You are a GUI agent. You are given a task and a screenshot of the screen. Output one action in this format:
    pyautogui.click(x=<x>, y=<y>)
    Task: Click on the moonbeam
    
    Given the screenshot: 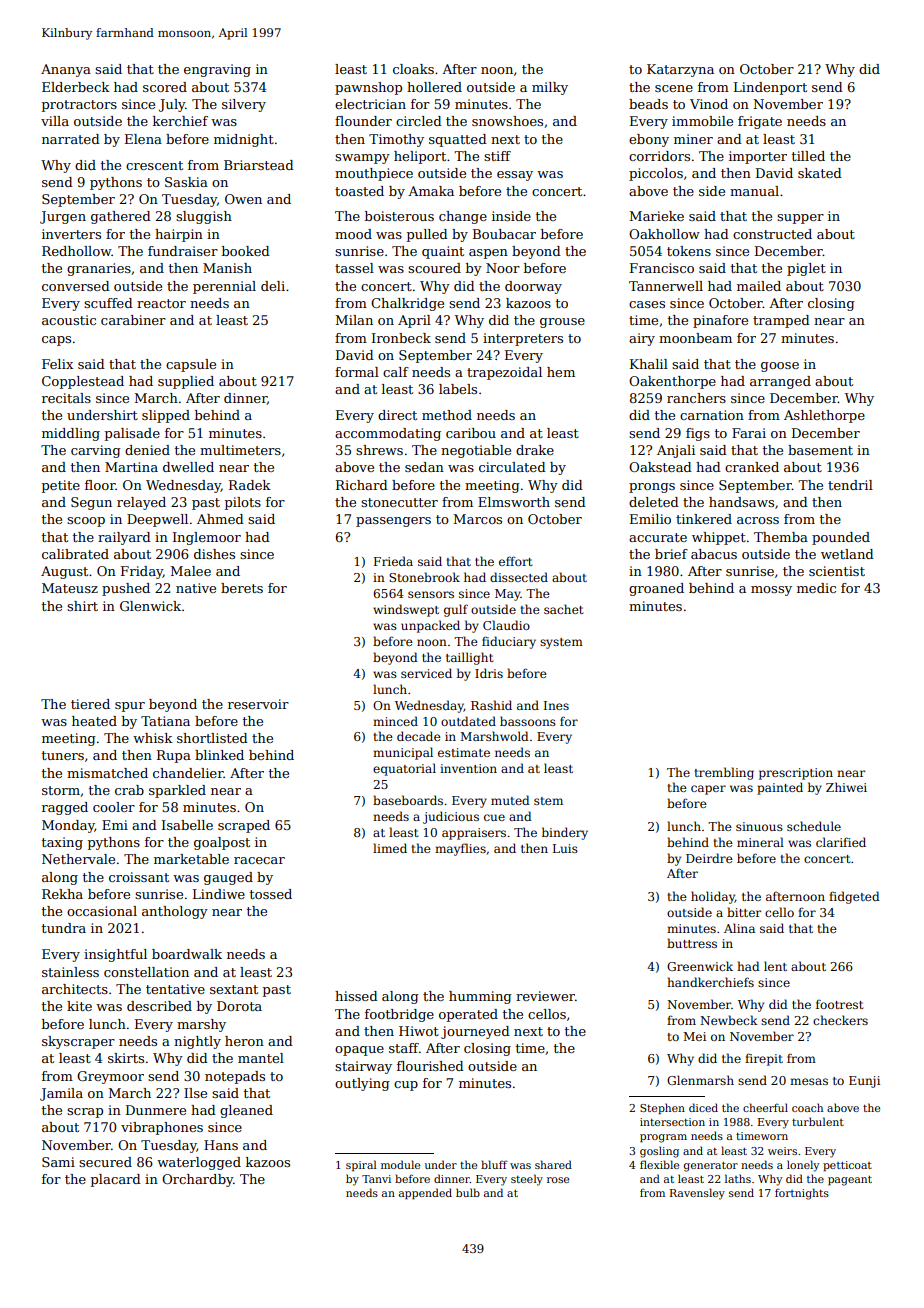 What is the action you would take?
    pyautogui.click(x=695, y=338)
